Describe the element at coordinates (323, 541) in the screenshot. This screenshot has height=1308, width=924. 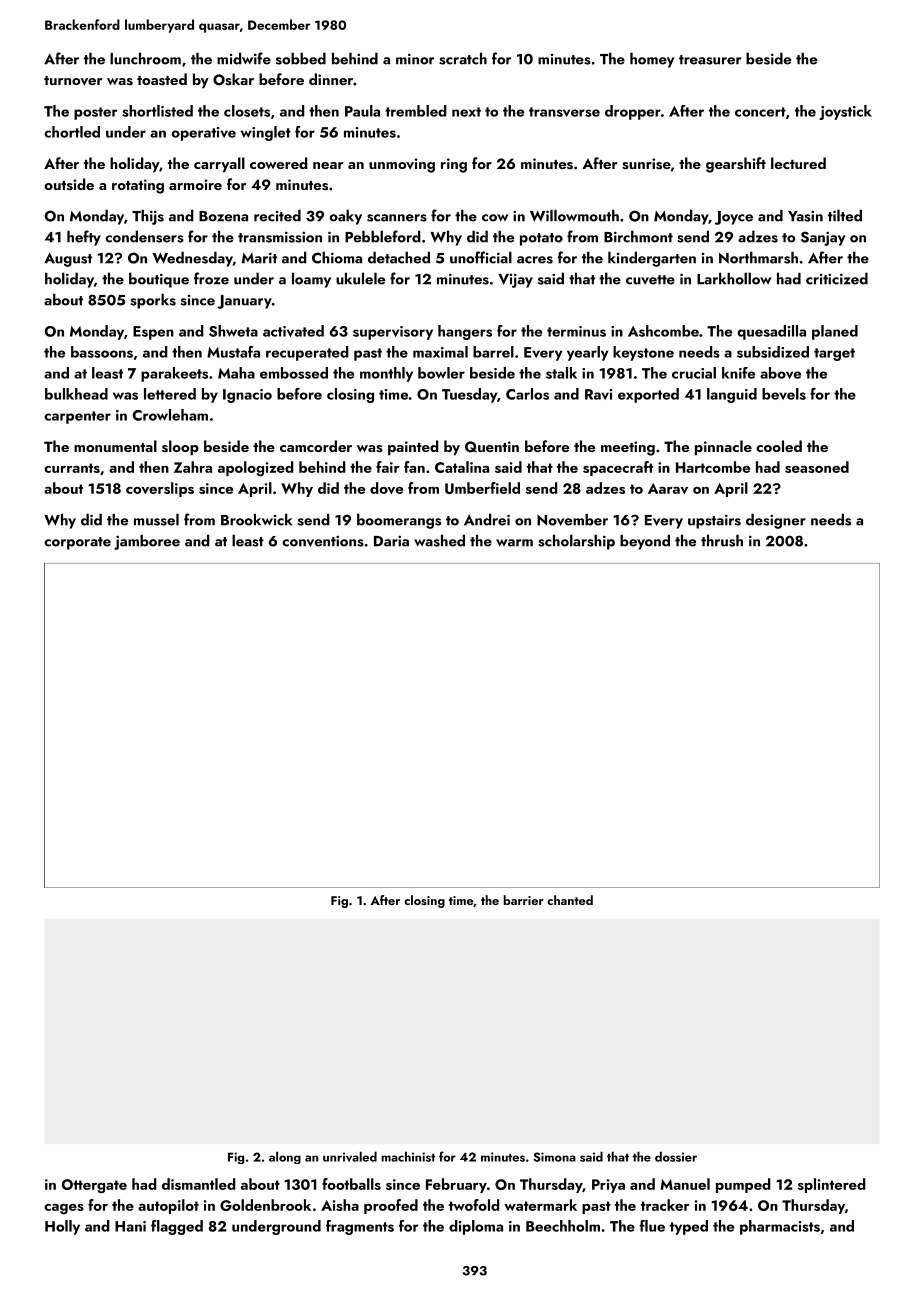
I see `conventions` at that location.
